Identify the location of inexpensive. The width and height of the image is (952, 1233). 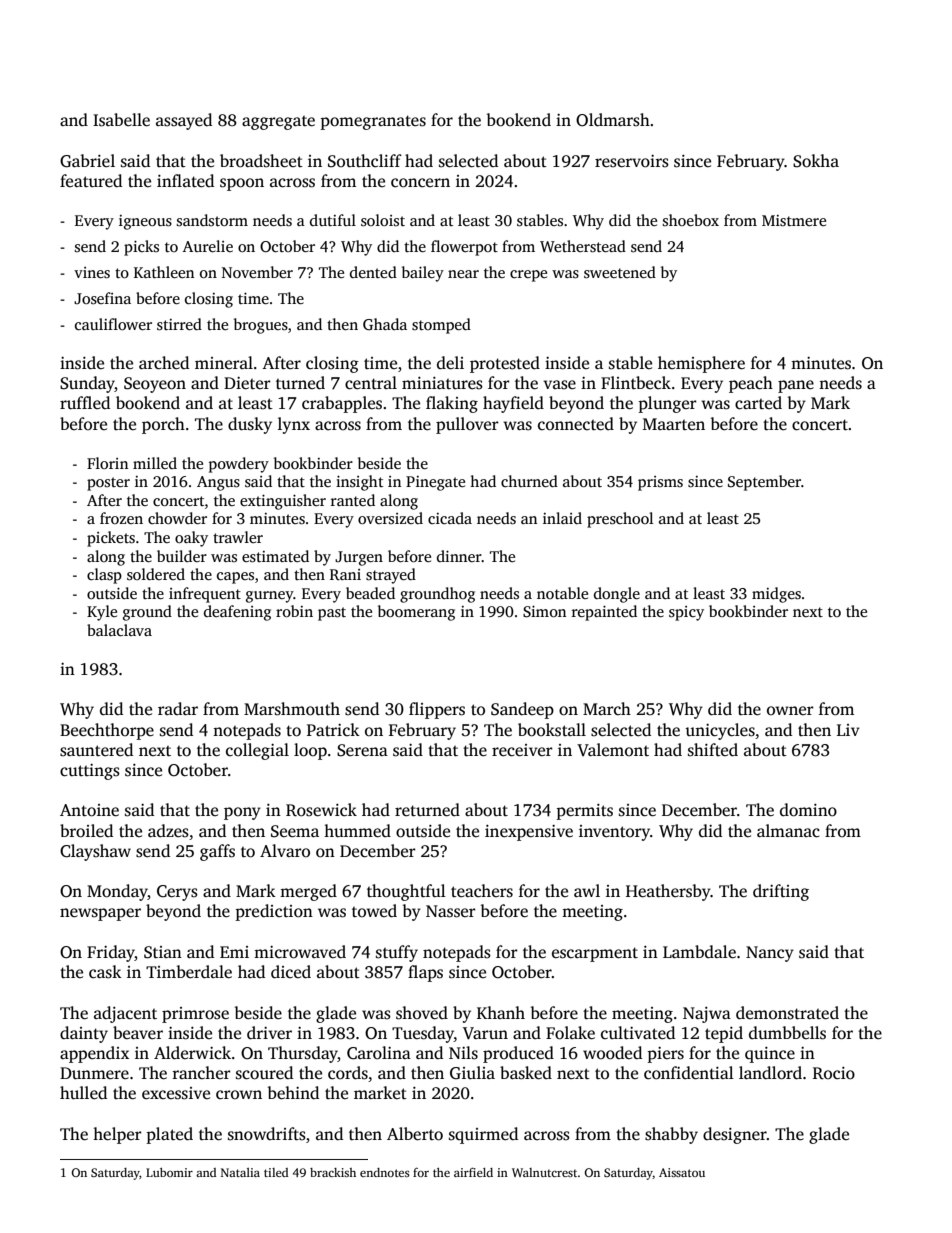
(529, 833).
